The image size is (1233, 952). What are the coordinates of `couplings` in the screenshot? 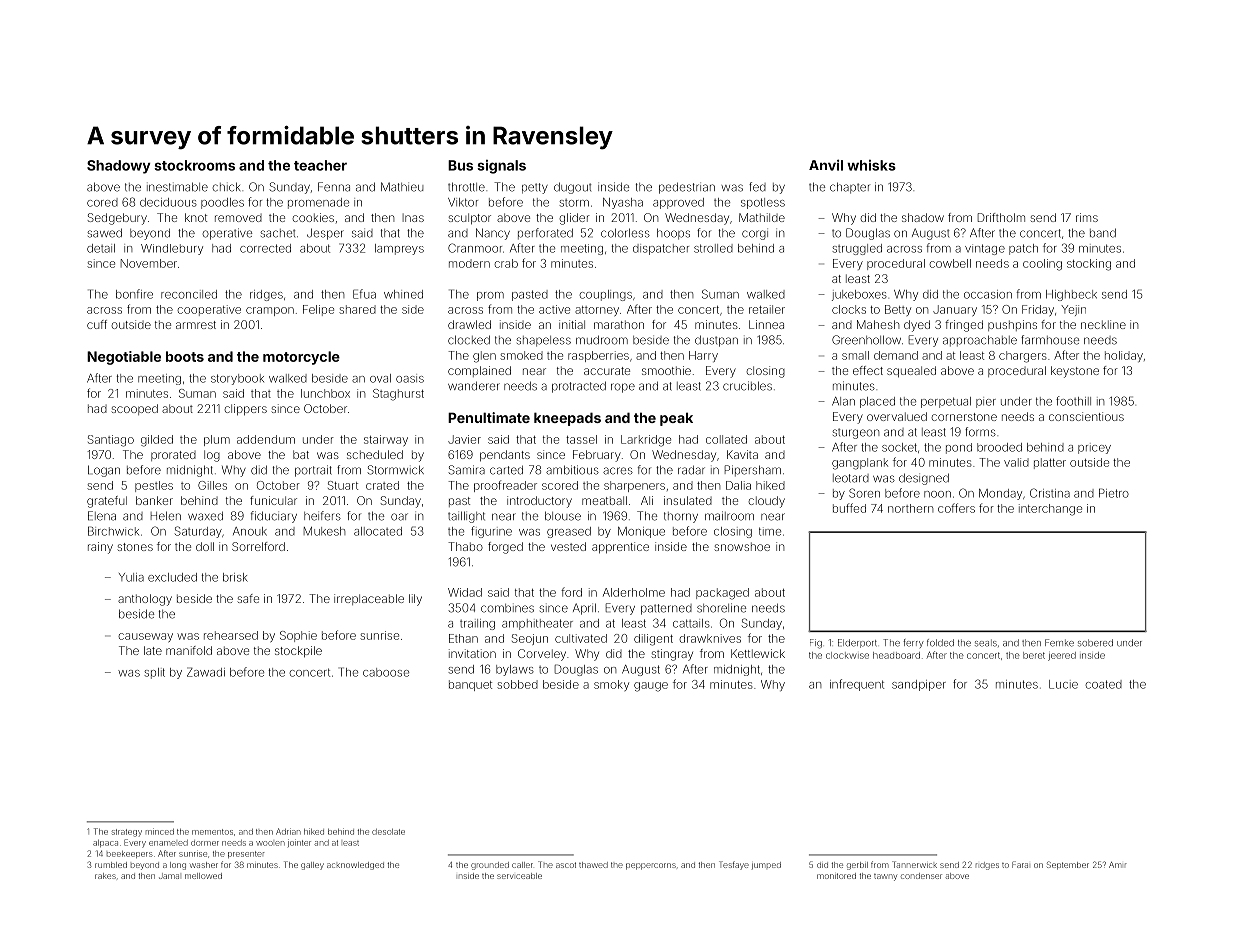 It's located at (605, 295).
